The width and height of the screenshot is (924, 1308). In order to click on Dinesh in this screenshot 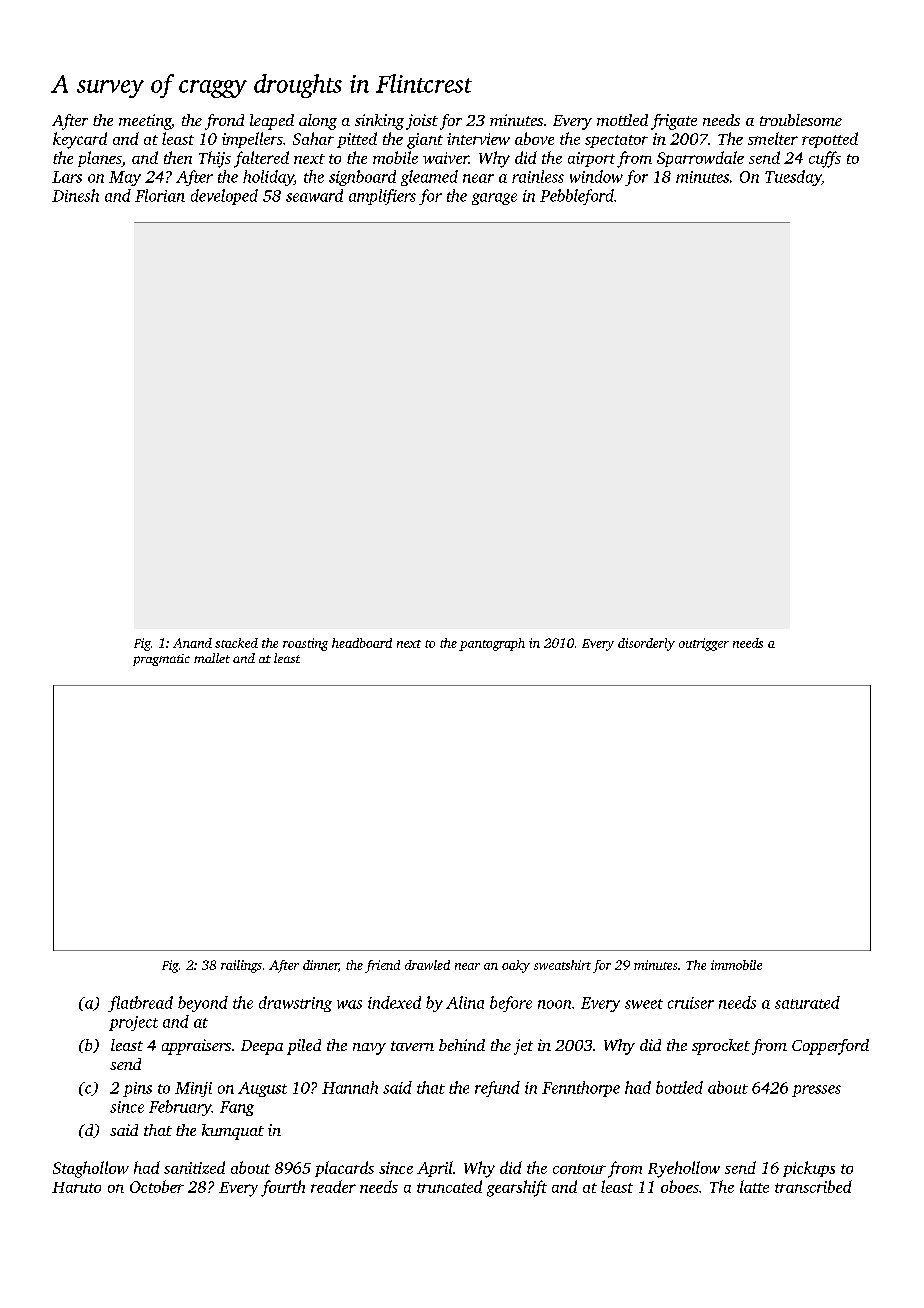, I will do `click(75, 195)`.
